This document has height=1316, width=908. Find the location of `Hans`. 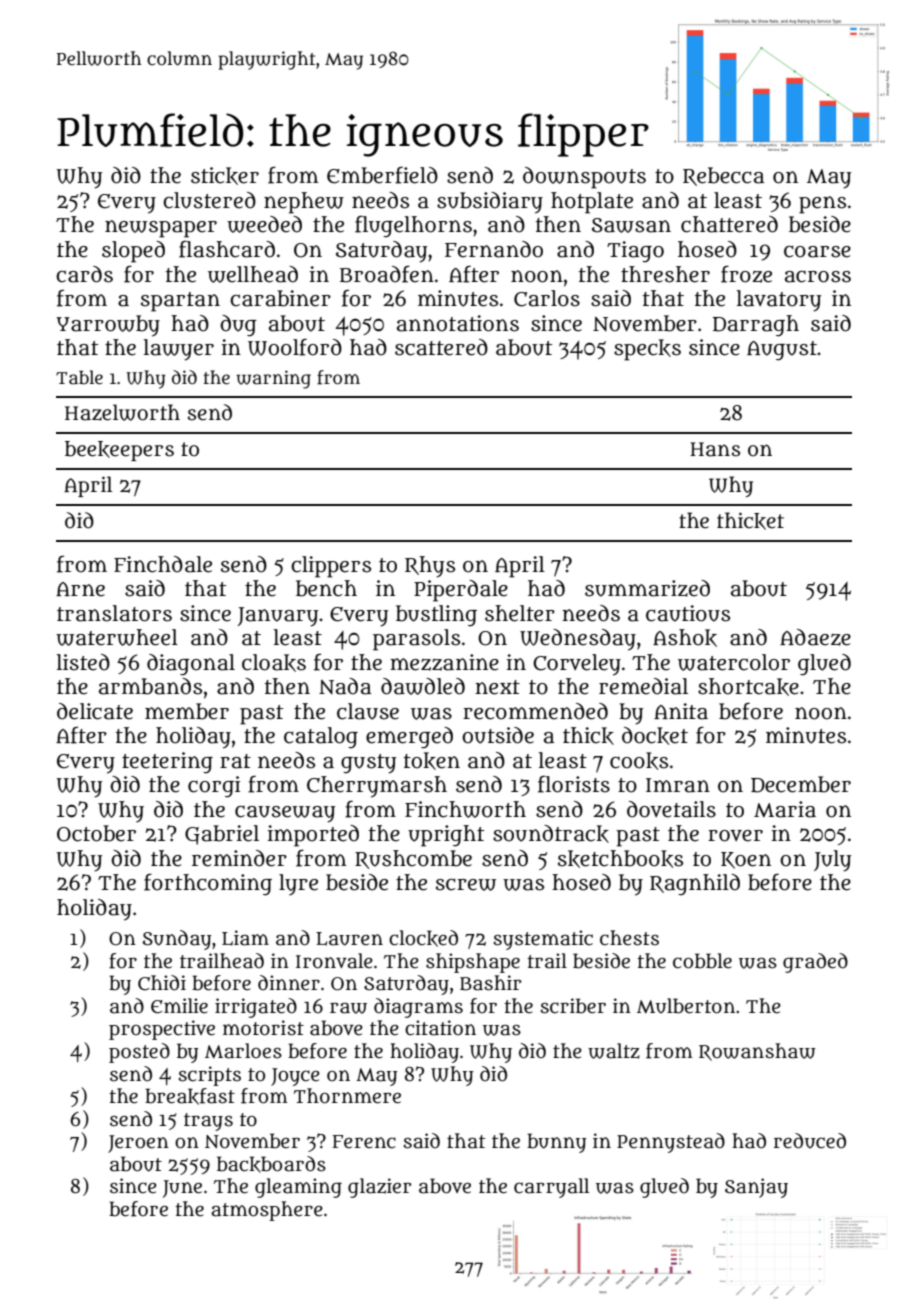

Hans is located at coordinates (715, 449).
